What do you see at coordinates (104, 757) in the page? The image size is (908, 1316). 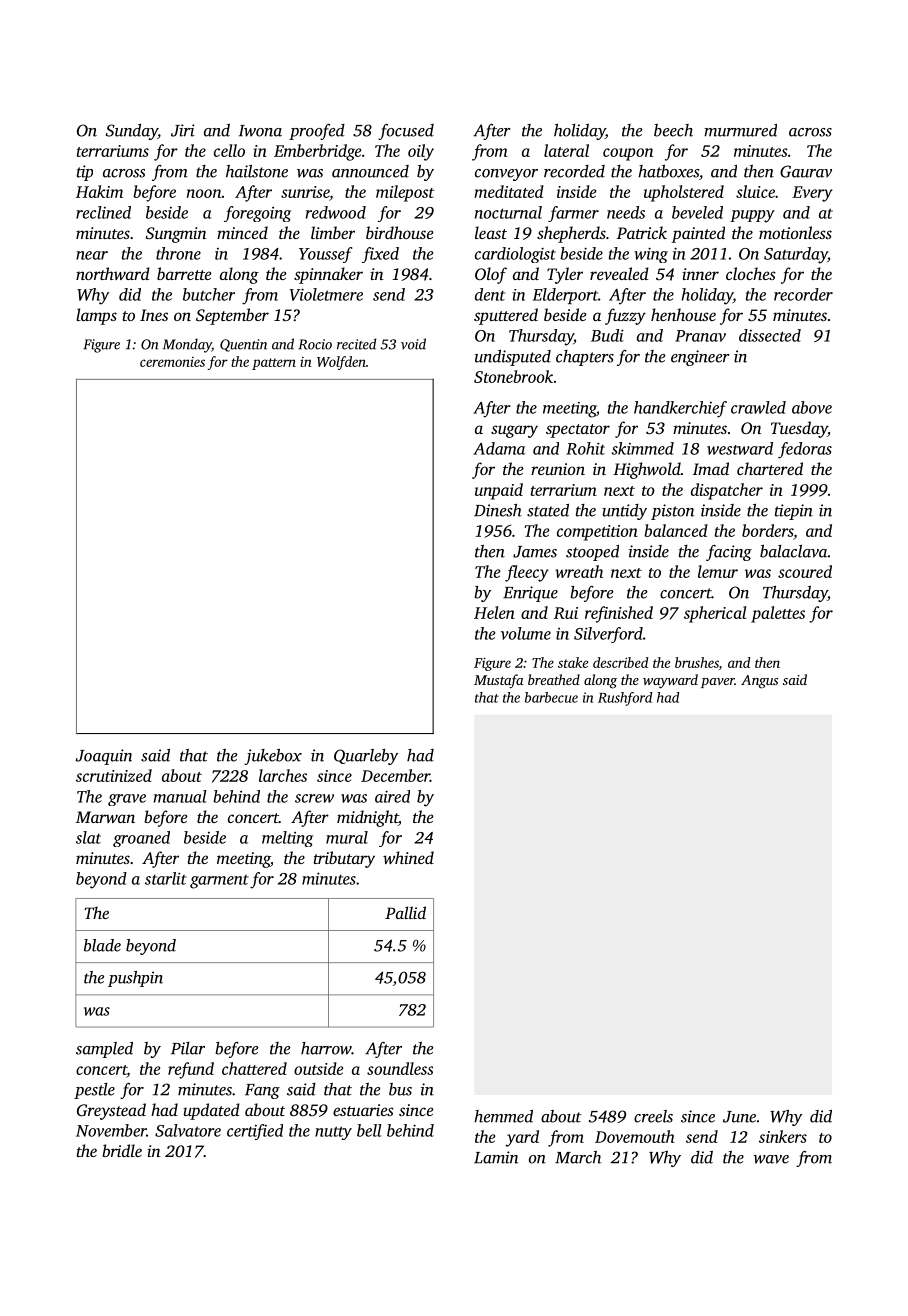 I see `Joaquin` at bounding box center [104, 757].
